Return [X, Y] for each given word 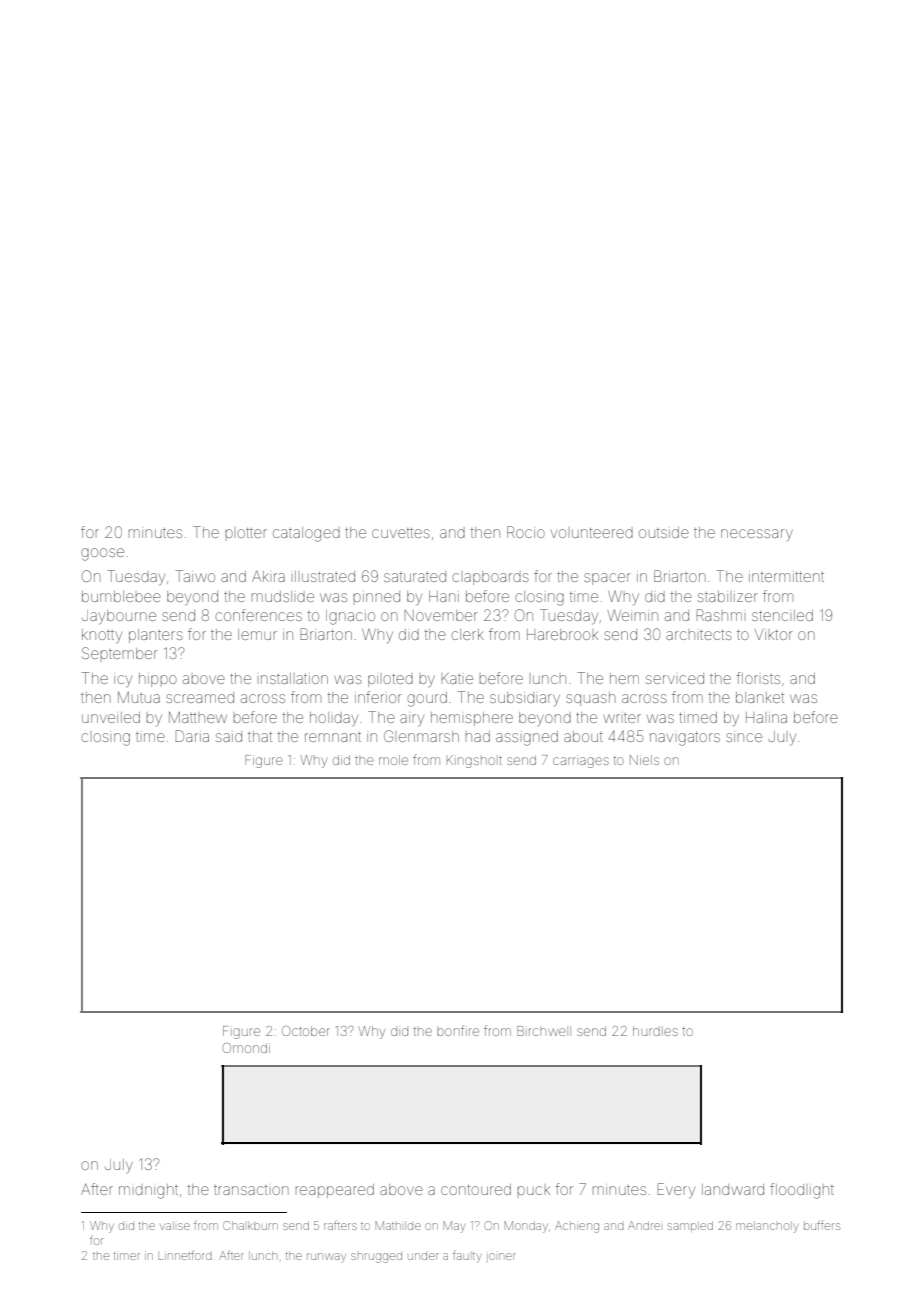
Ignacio [350, 617]
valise [175, 1226]
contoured [476, 1189]
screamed [200, 697]
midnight [148, 1191]
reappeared [335, 1191]
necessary [757, 535]
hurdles [655, 1031]
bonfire [458, 1030]
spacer [607, 579]
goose [102, 554]
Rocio [526, 532]
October [306, 1031]
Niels [644, 760]
